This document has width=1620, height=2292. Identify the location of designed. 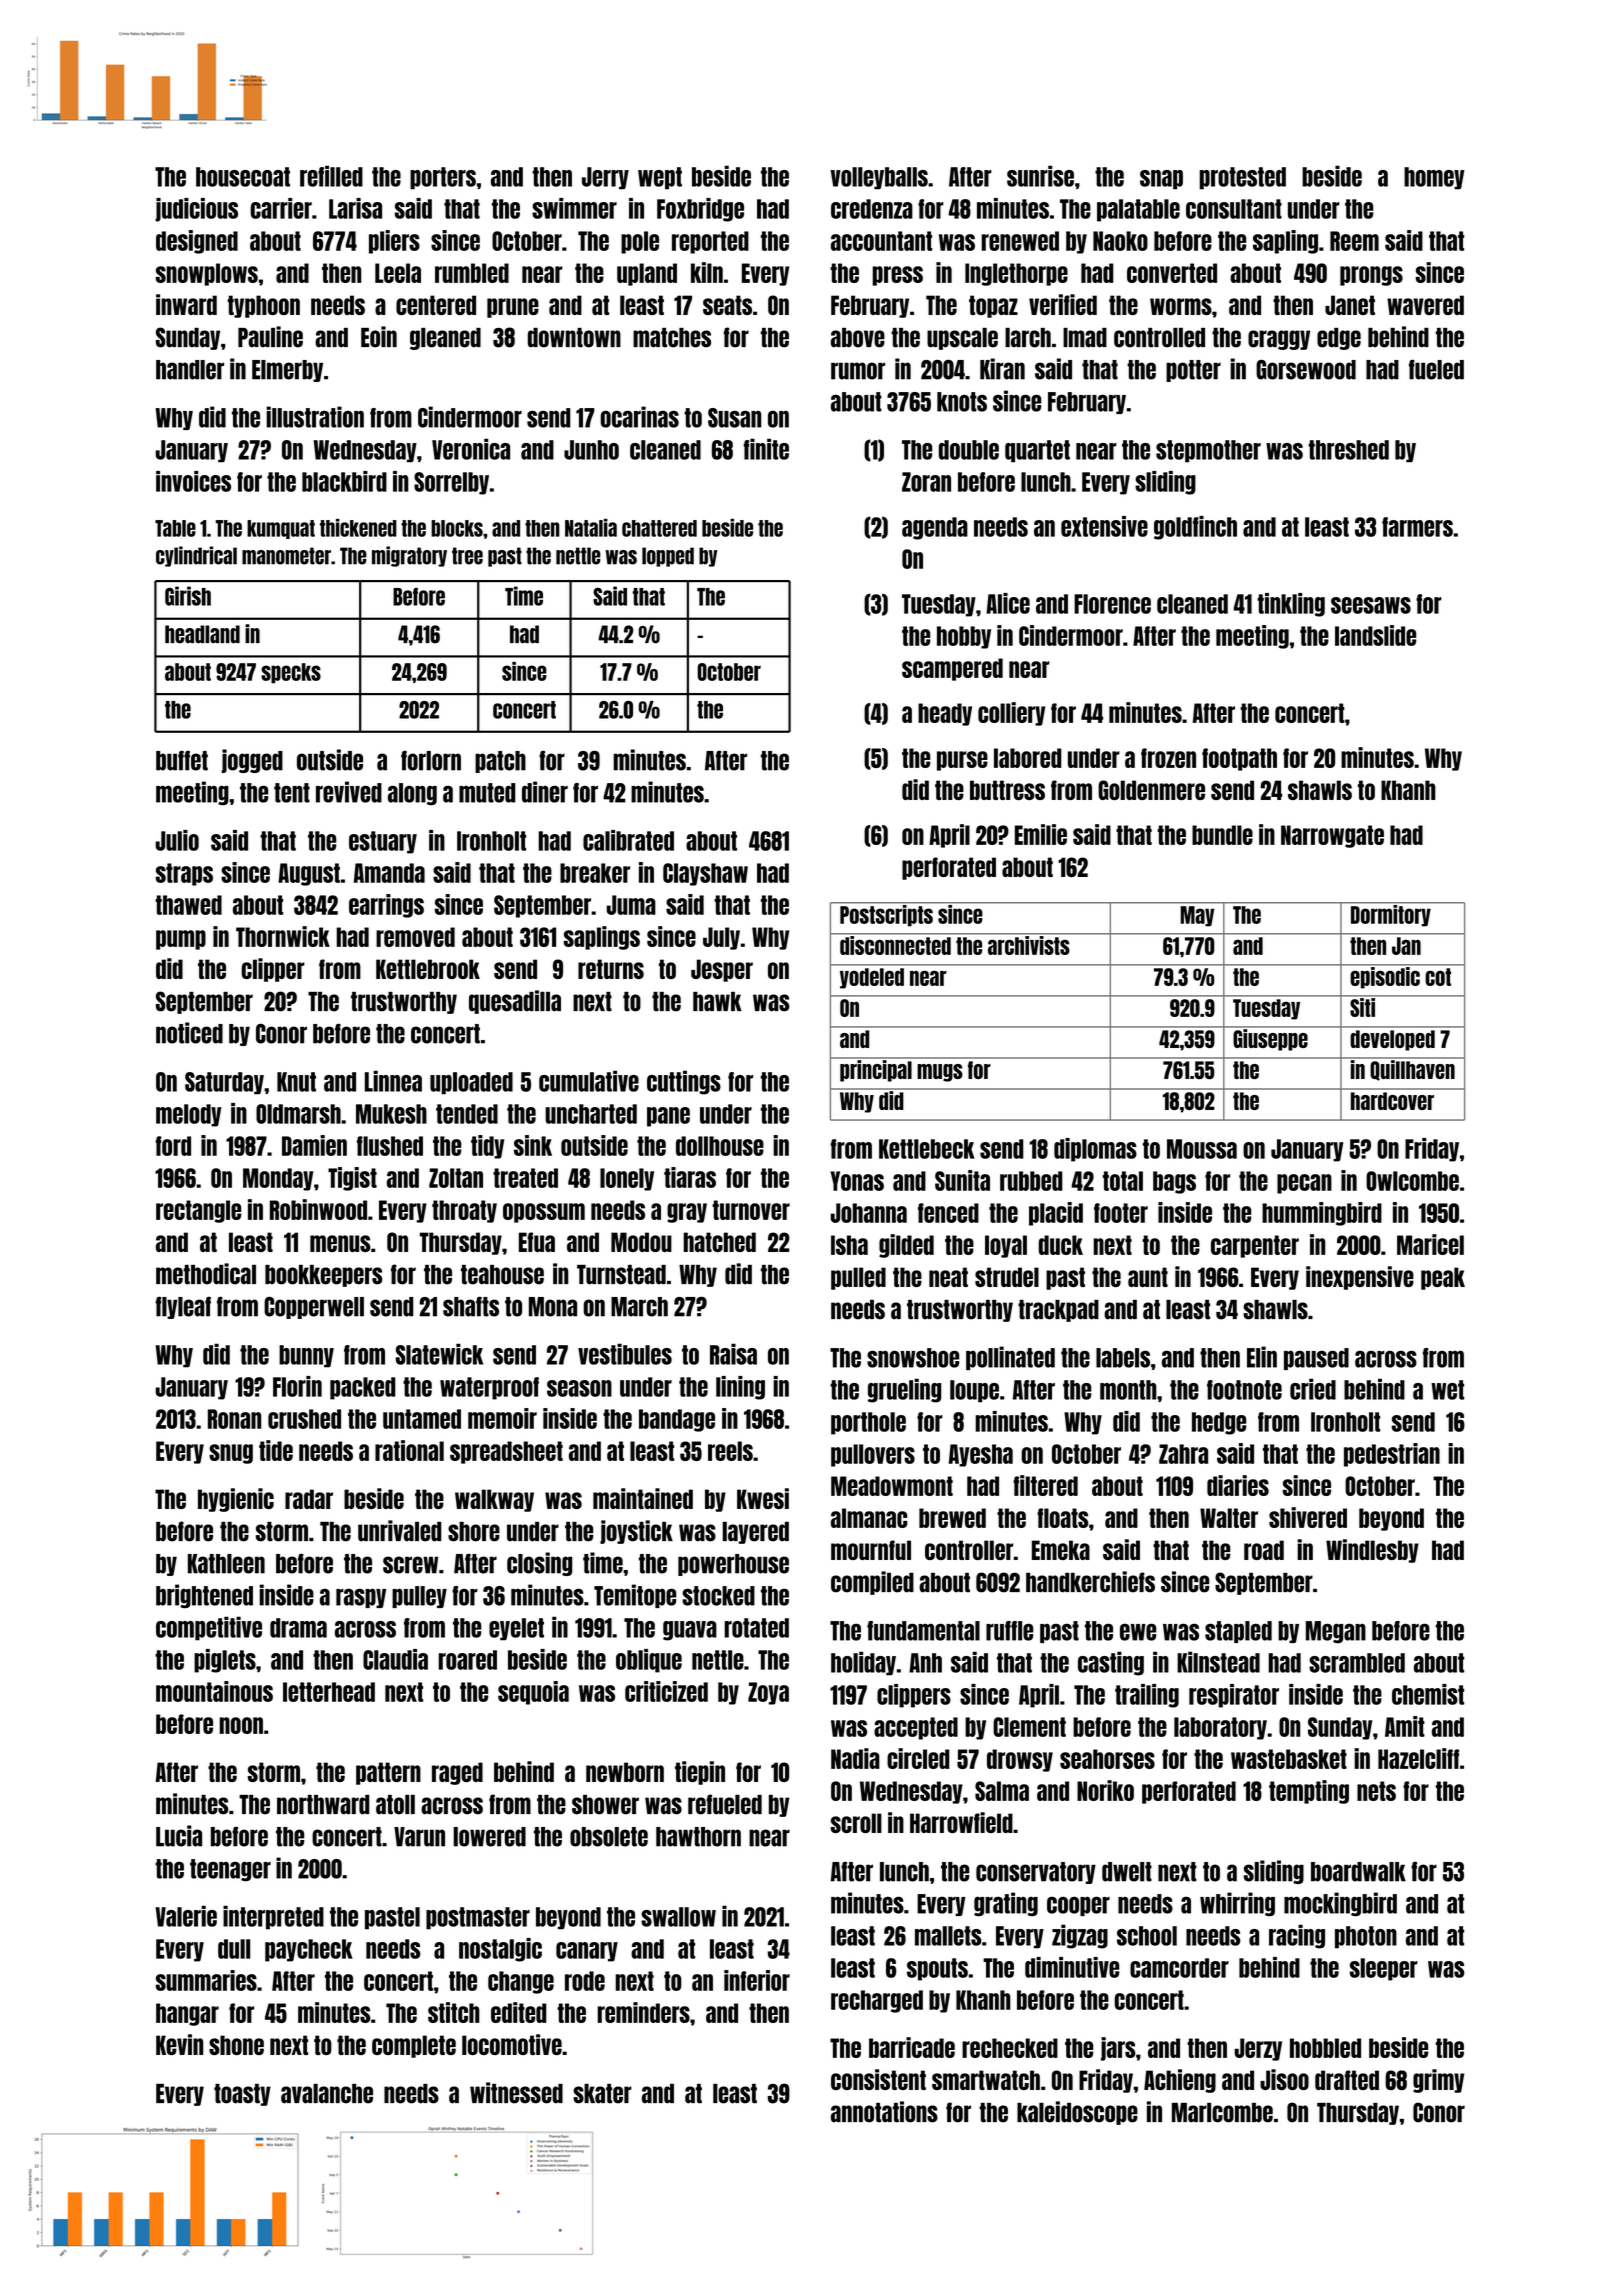
(197, 242).
